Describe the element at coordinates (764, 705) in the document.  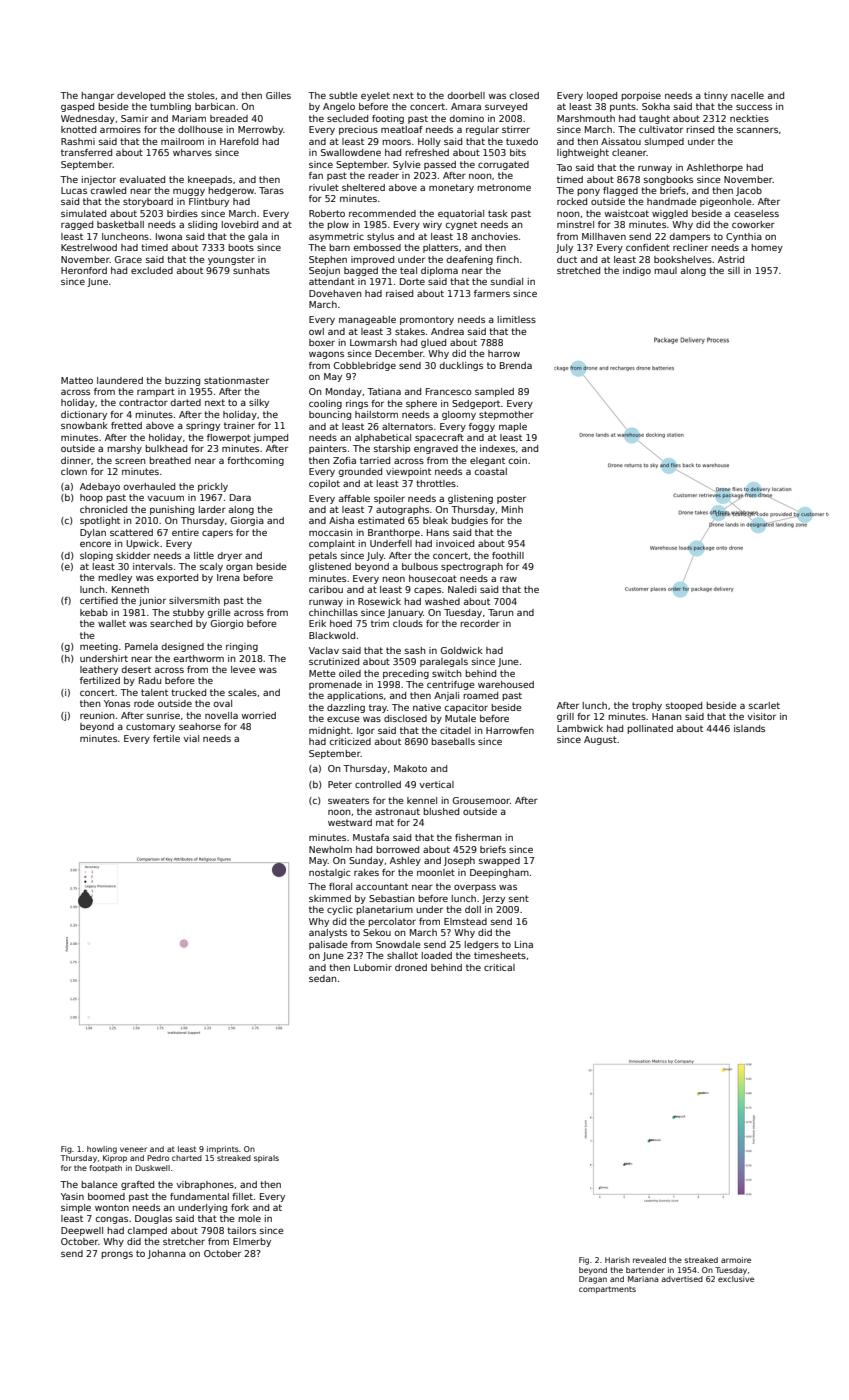
I see `scarlet` at that location.
